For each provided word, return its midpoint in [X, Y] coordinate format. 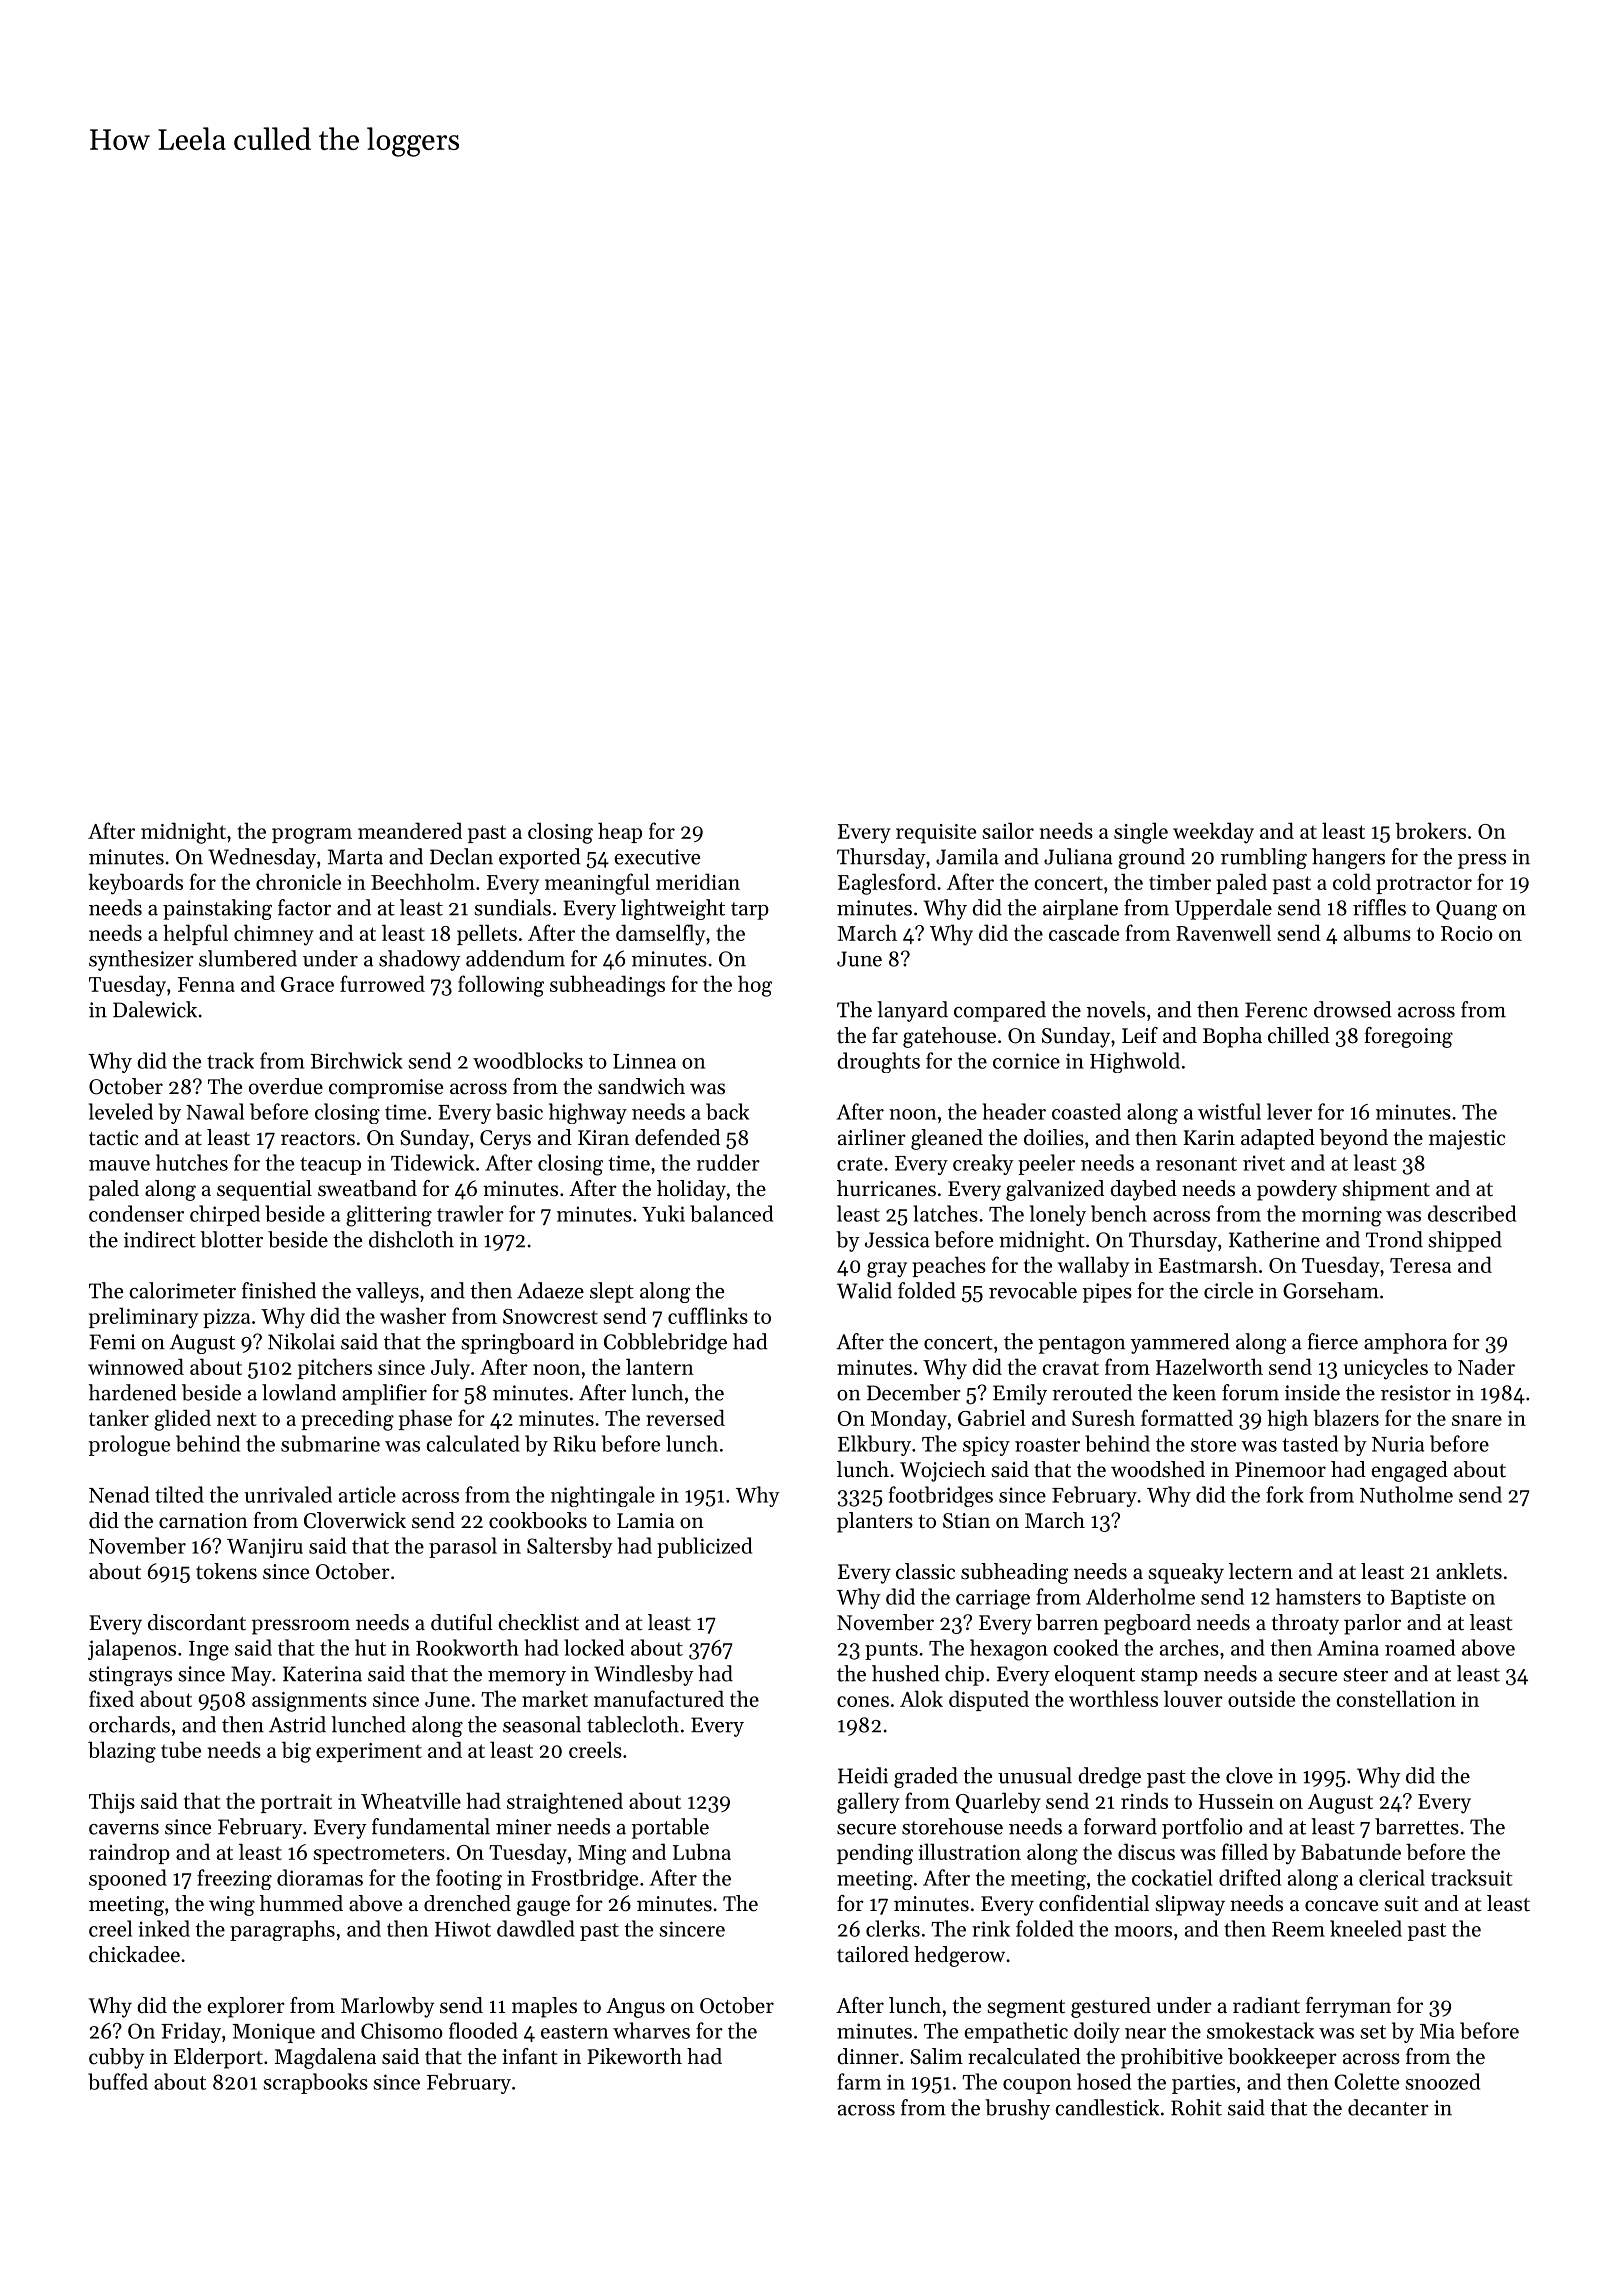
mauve [119, 1165]
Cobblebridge [665, 1343]
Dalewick [155, 1009]
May [251, 1676]
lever [1289, 1111]
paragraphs [282, 1930]
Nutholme [1406, 1494]
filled [1245, 1851]
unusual [1035, 1775]
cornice [1026, 1061]
